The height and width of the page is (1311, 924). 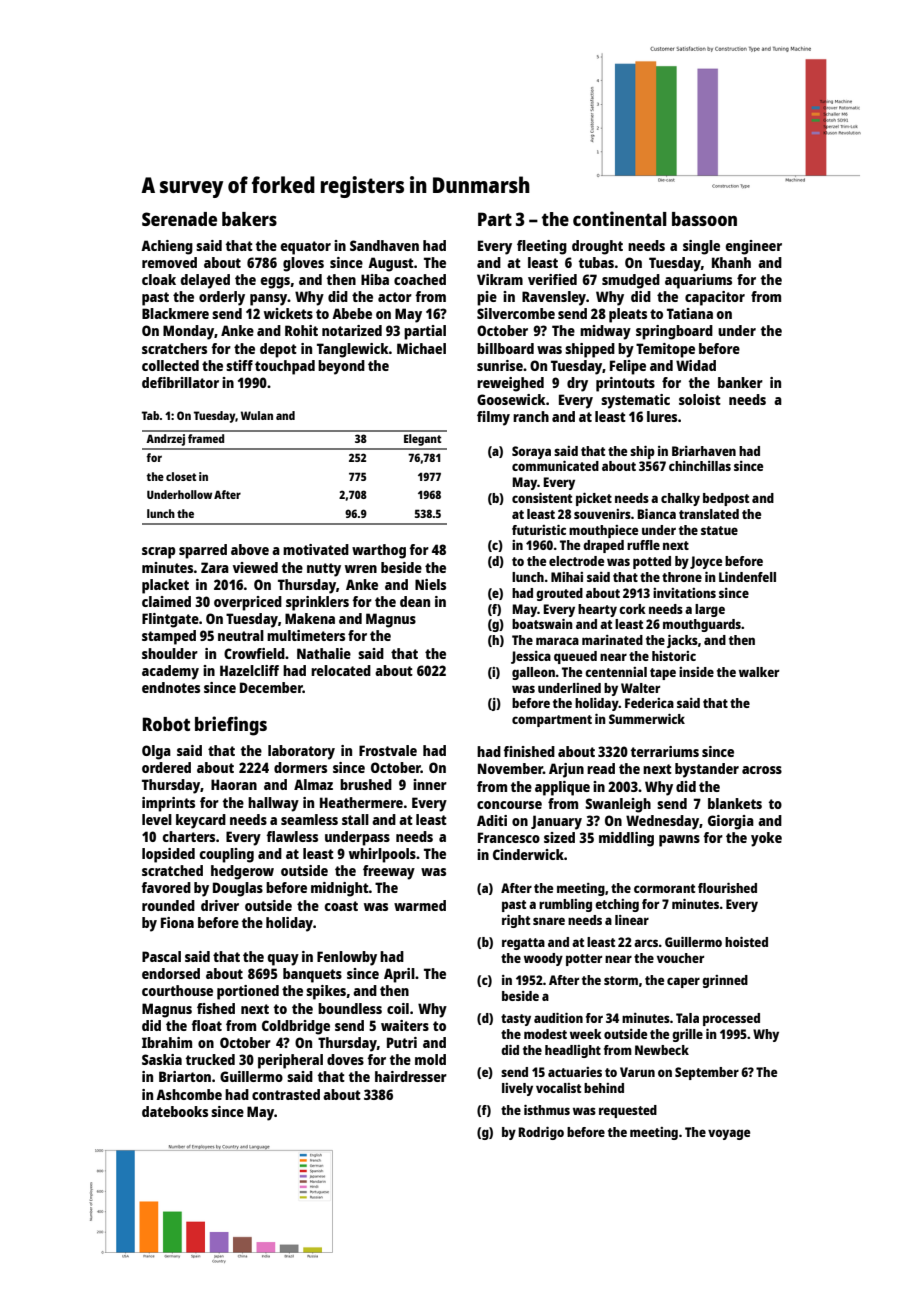 I want to click on soloist, so click(x=700, y=399).
